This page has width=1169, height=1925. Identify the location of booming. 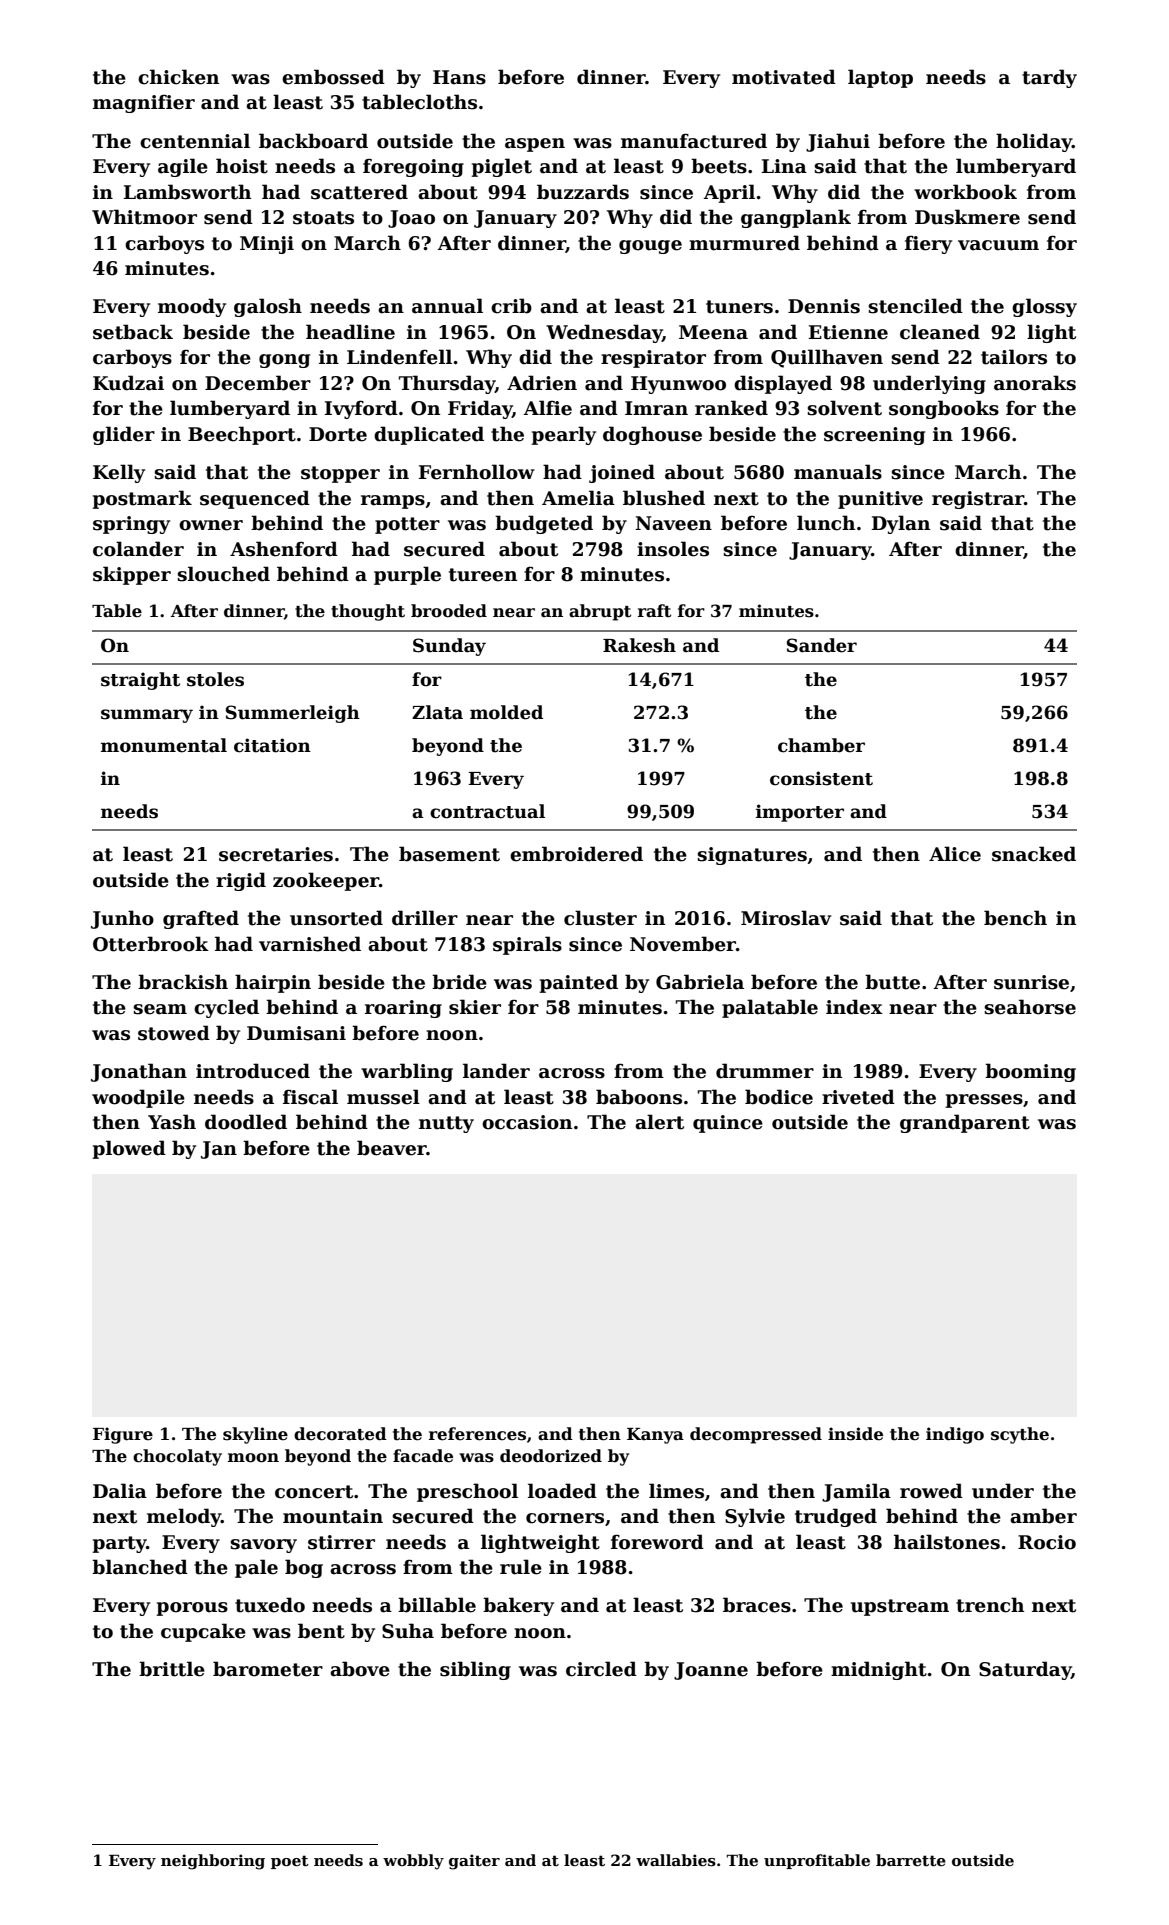
(1030, 1072).
